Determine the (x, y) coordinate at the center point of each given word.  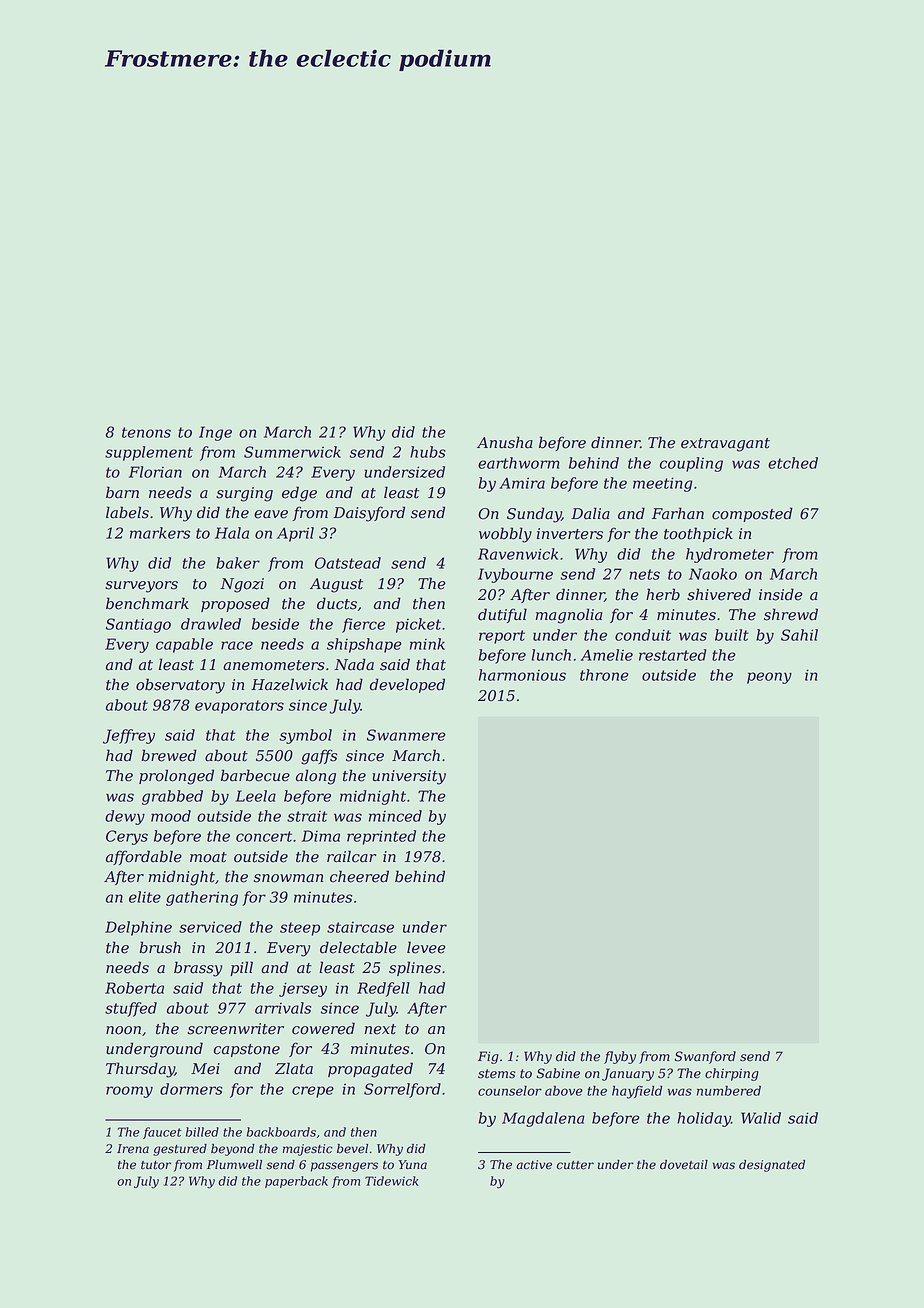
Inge (215, 433)
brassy (198, 969)
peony (769, 678)
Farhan (678, 513)
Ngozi (242, 585)
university (409, 777)
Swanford (705, 1057)
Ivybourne (515, 575)
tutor (156, 1165)
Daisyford (369, 514)
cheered (359, 876)
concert (264, 836)
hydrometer (730, 555)
